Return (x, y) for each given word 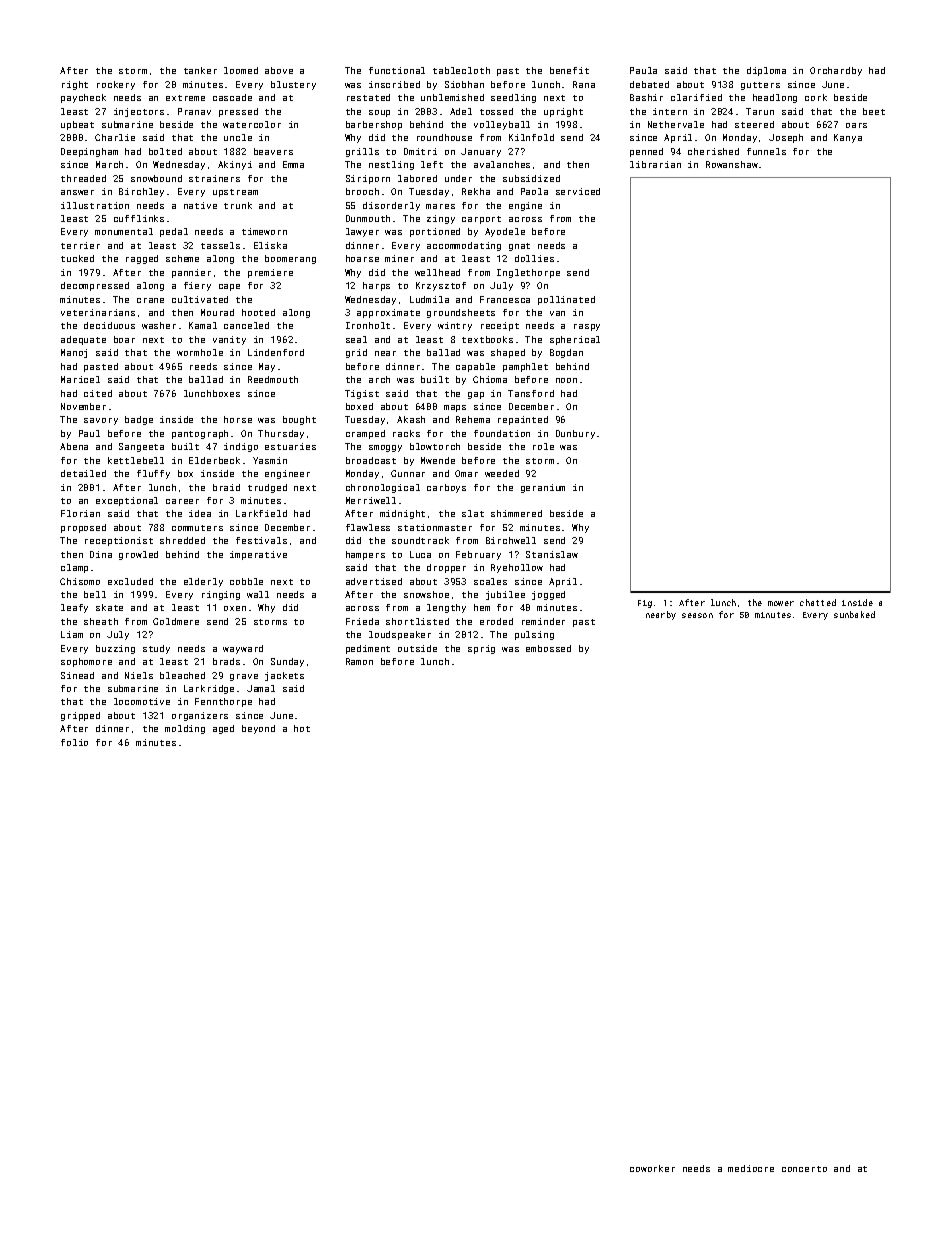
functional (397, 70)
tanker (200, 70)
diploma (766, 71)
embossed (548, 648)
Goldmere (176, 621)
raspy (587, 327)
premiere (270, 273)
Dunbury (575, 434)
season (697, 615)
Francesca (505, 299)
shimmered (516, 513)
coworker (652, 1168)
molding (185, 729)
